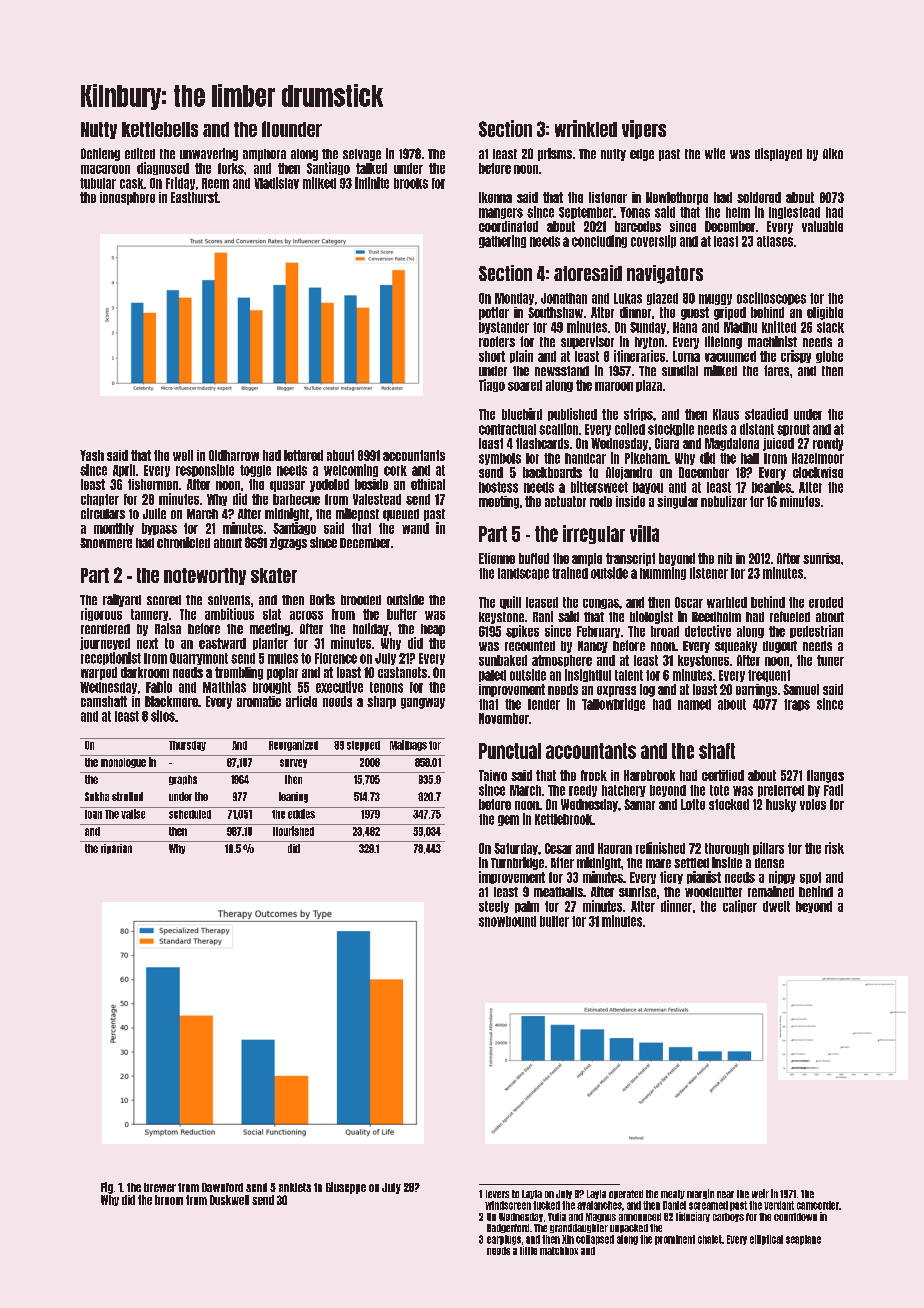 This screenshot has width=924, height=1308. I want to click on globe, so click(829, 357).
